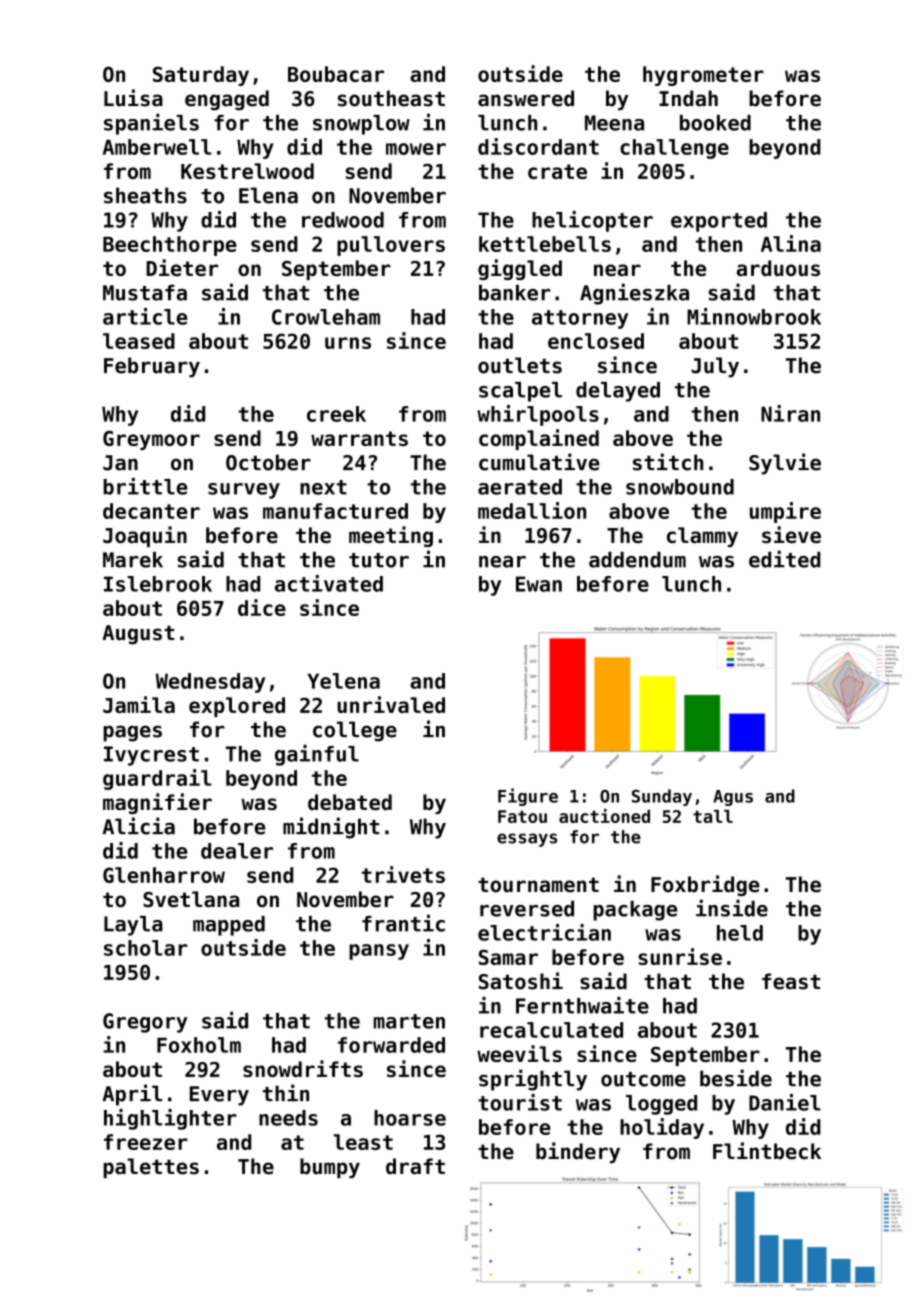  Describe the element at coordinates (767, 1151) in the document. I see `Flintbeck` at that location.
